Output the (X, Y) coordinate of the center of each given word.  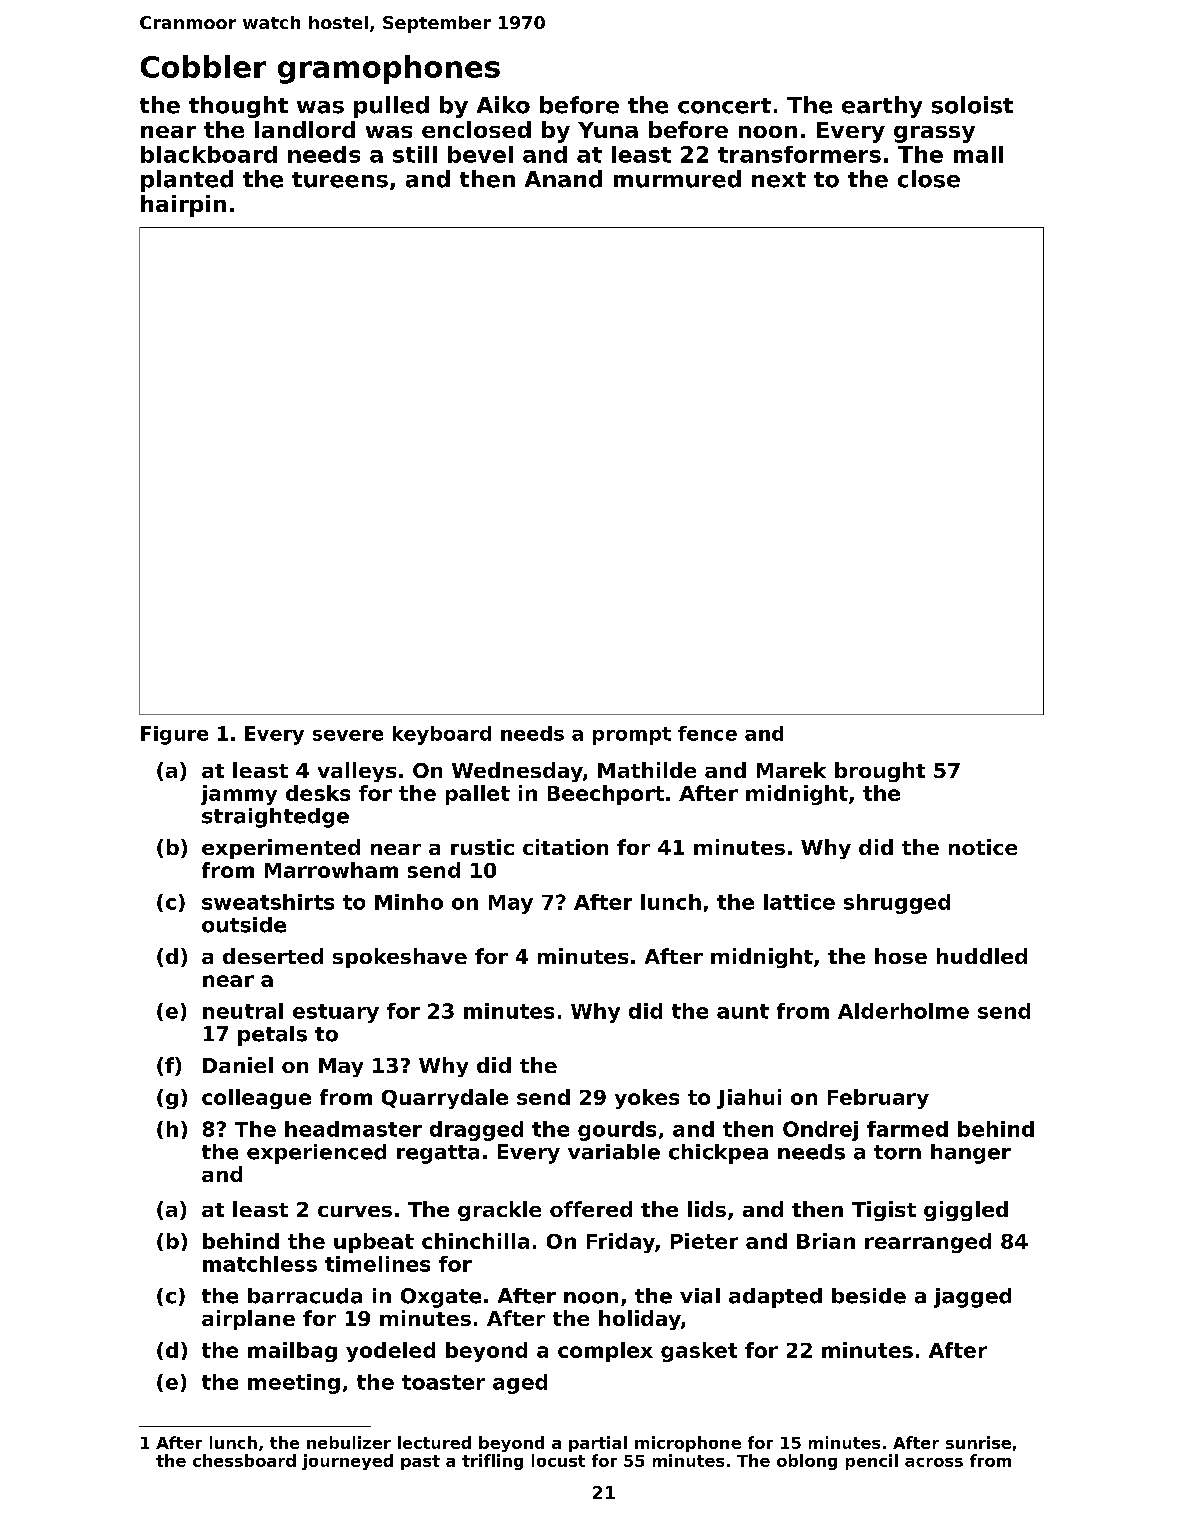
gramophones (389, 69)
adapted (775, 1298)
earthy (882, 107)
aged (520, 1384)
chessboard (244, 1460)
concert (724, 106)
